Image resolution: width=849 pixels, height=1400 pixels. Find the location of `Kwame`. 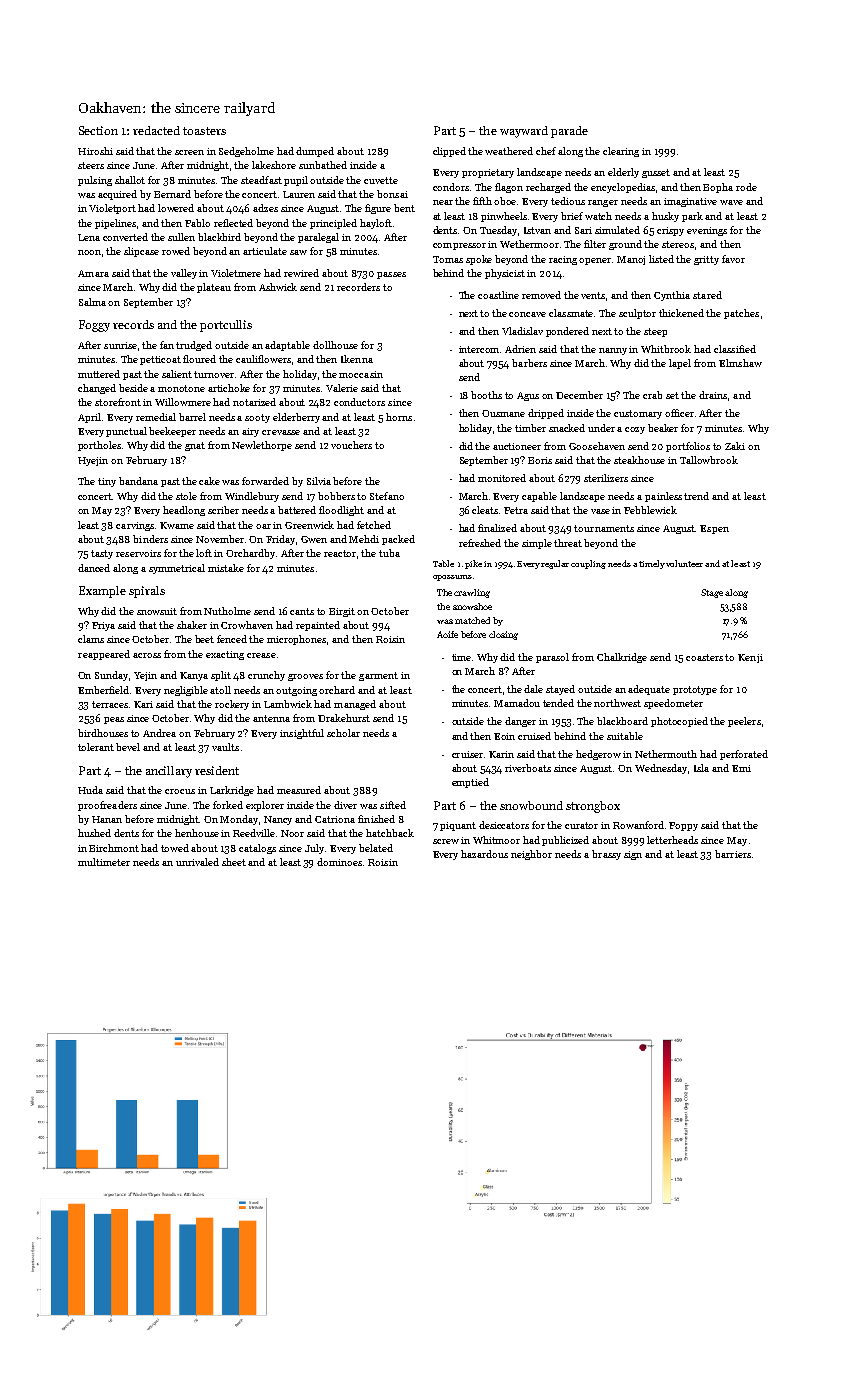

Kwame is located at coordinates (177, 525).
